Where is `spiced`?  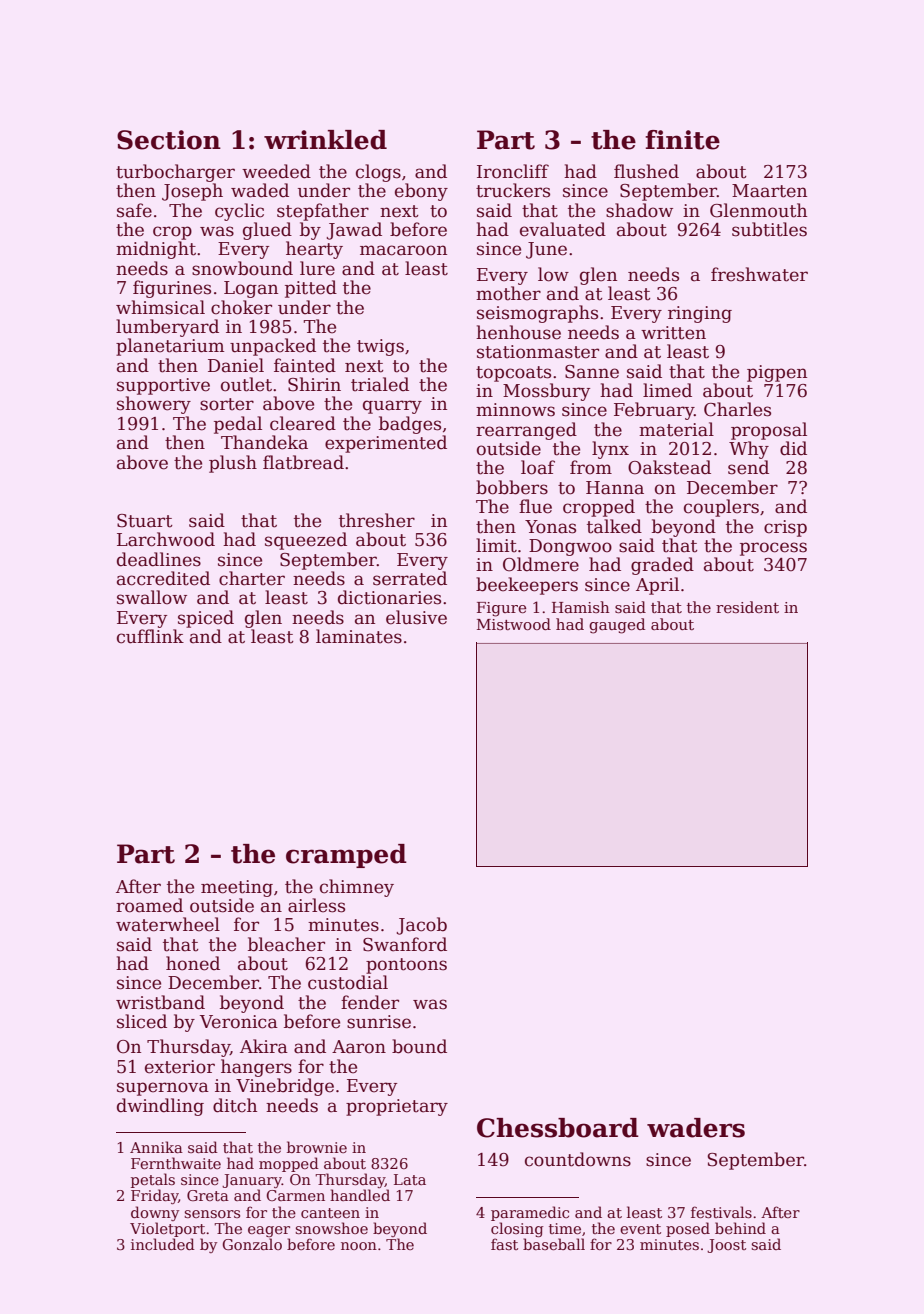
spiced is located at coordinates (206, 619).
